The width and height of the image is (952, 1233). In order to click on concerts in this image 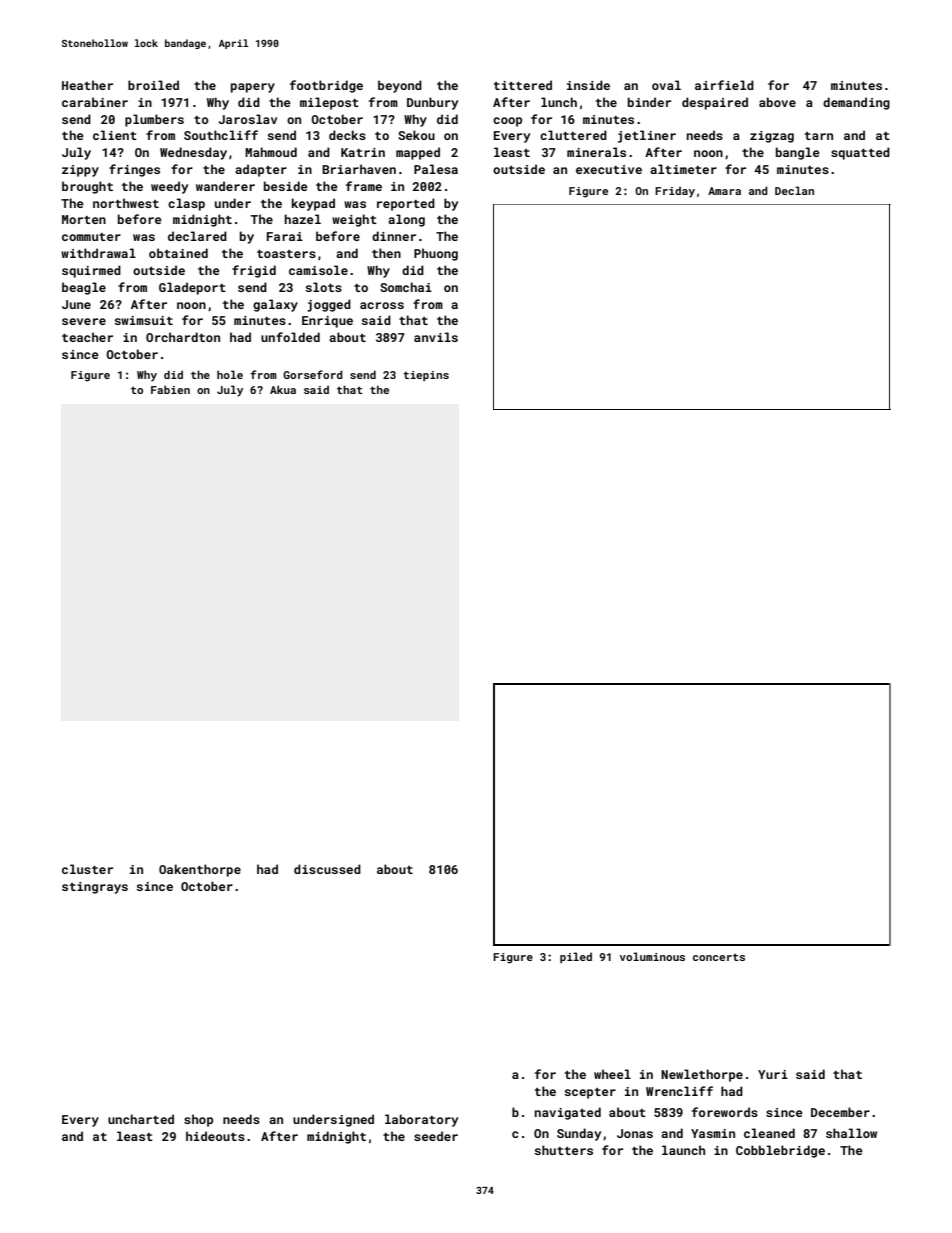, I will do `click(719, 957)`.
